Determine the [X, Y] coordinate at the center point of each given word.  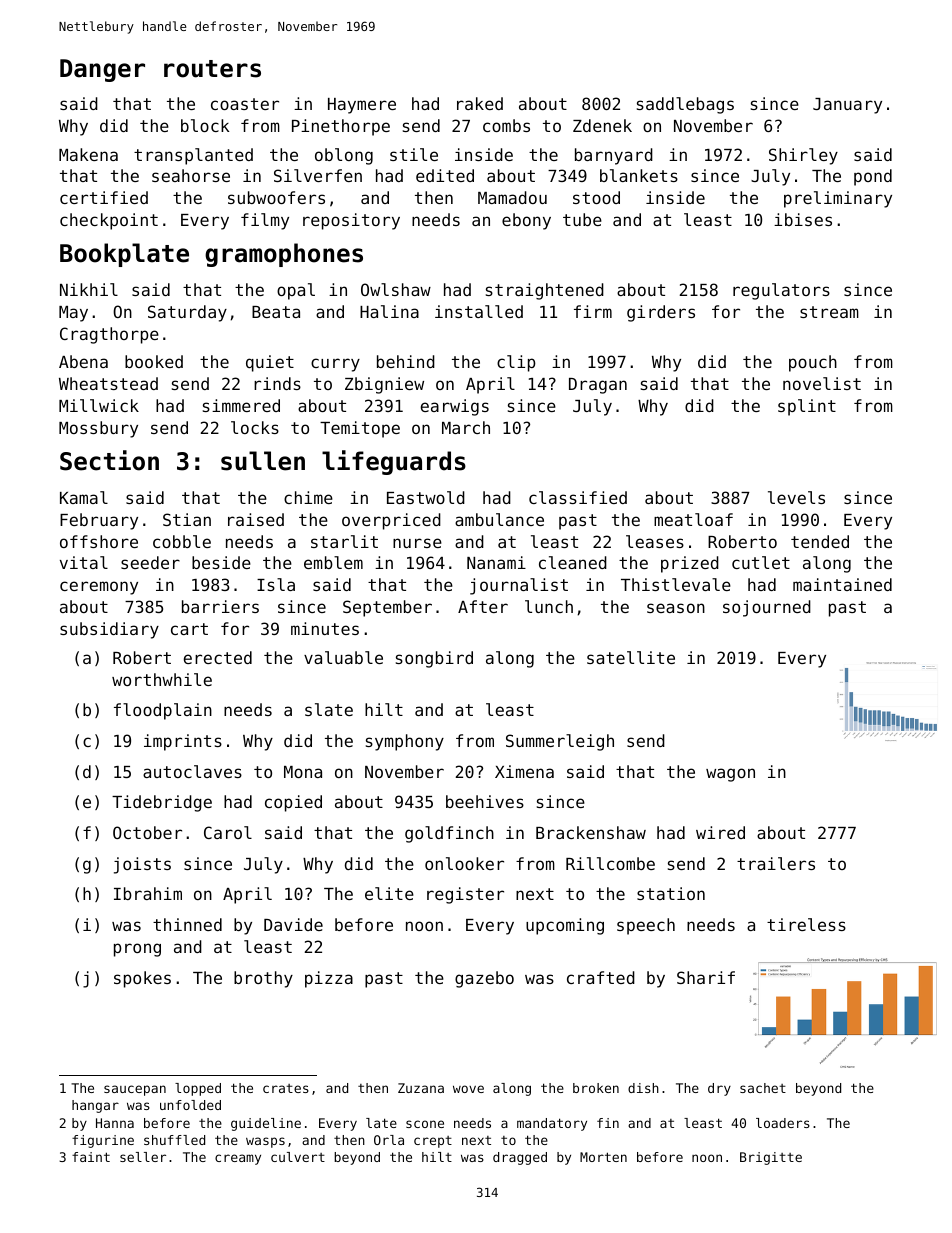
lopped [198, 1089]
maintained [842, 584]
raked [480, 103]
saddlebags [685, 105]
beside [221, 562]
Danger [102, 70]
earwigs [455, 407]
